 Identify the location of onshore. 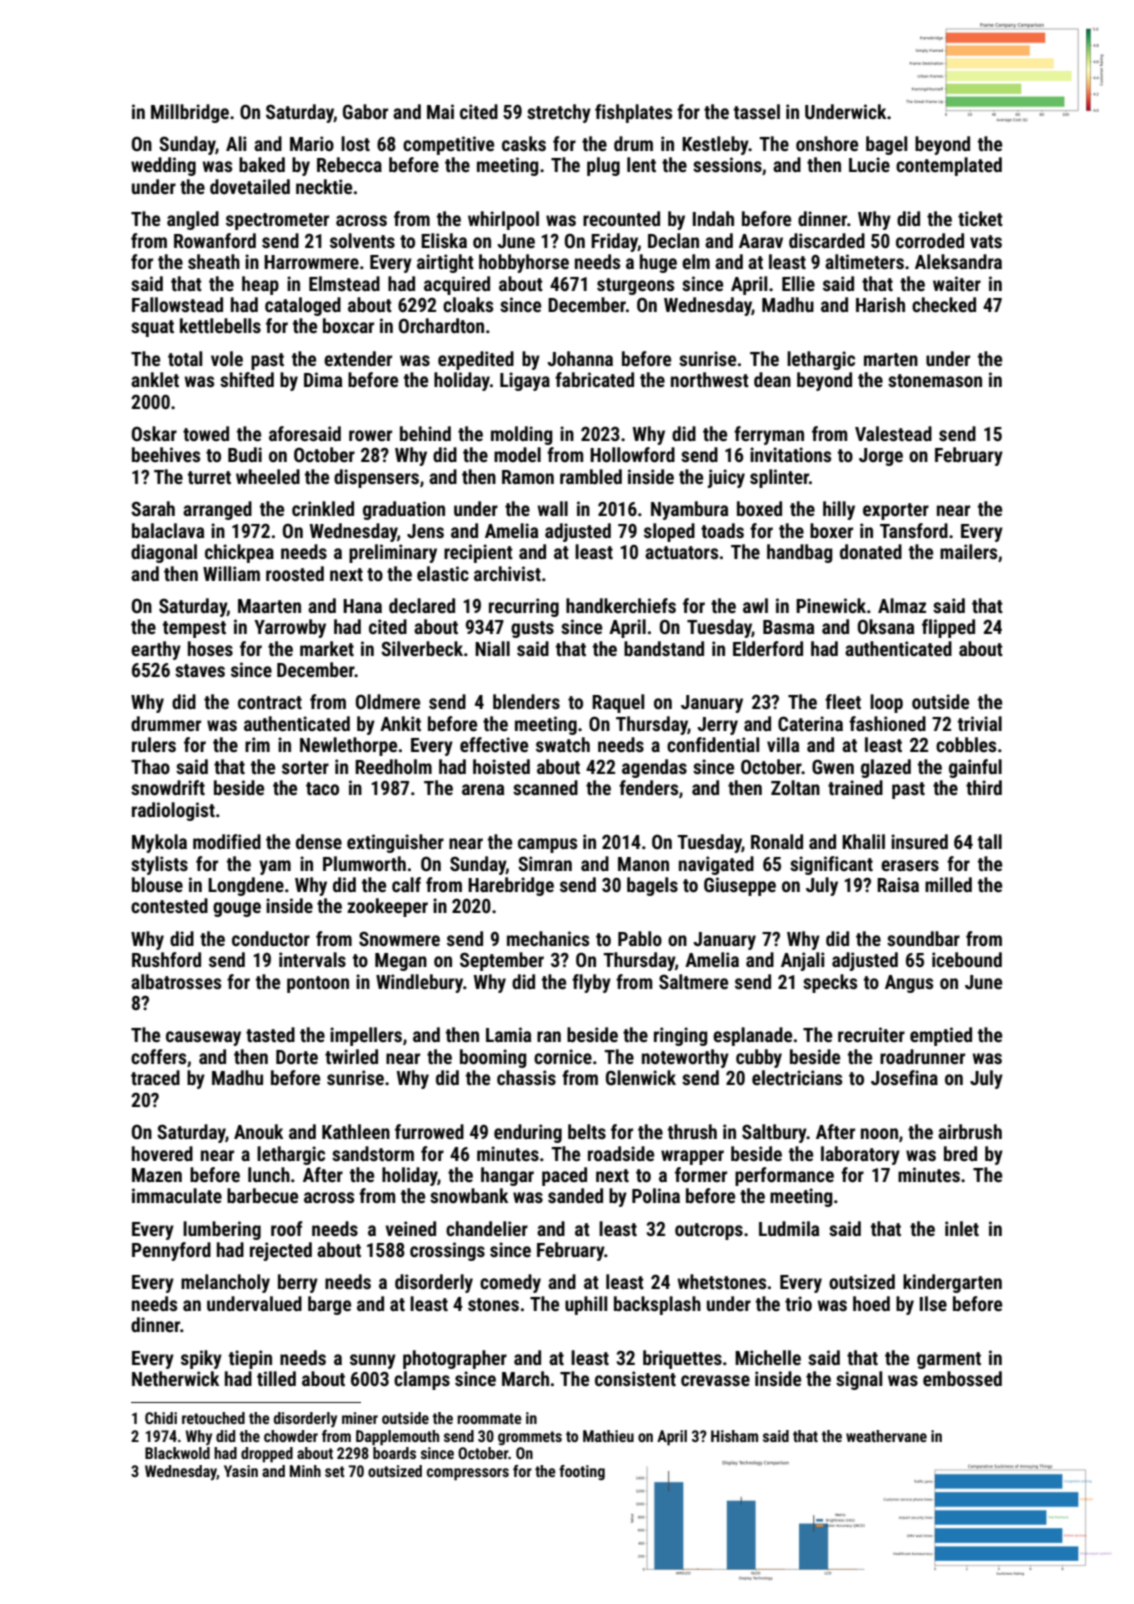
(827, 143).
